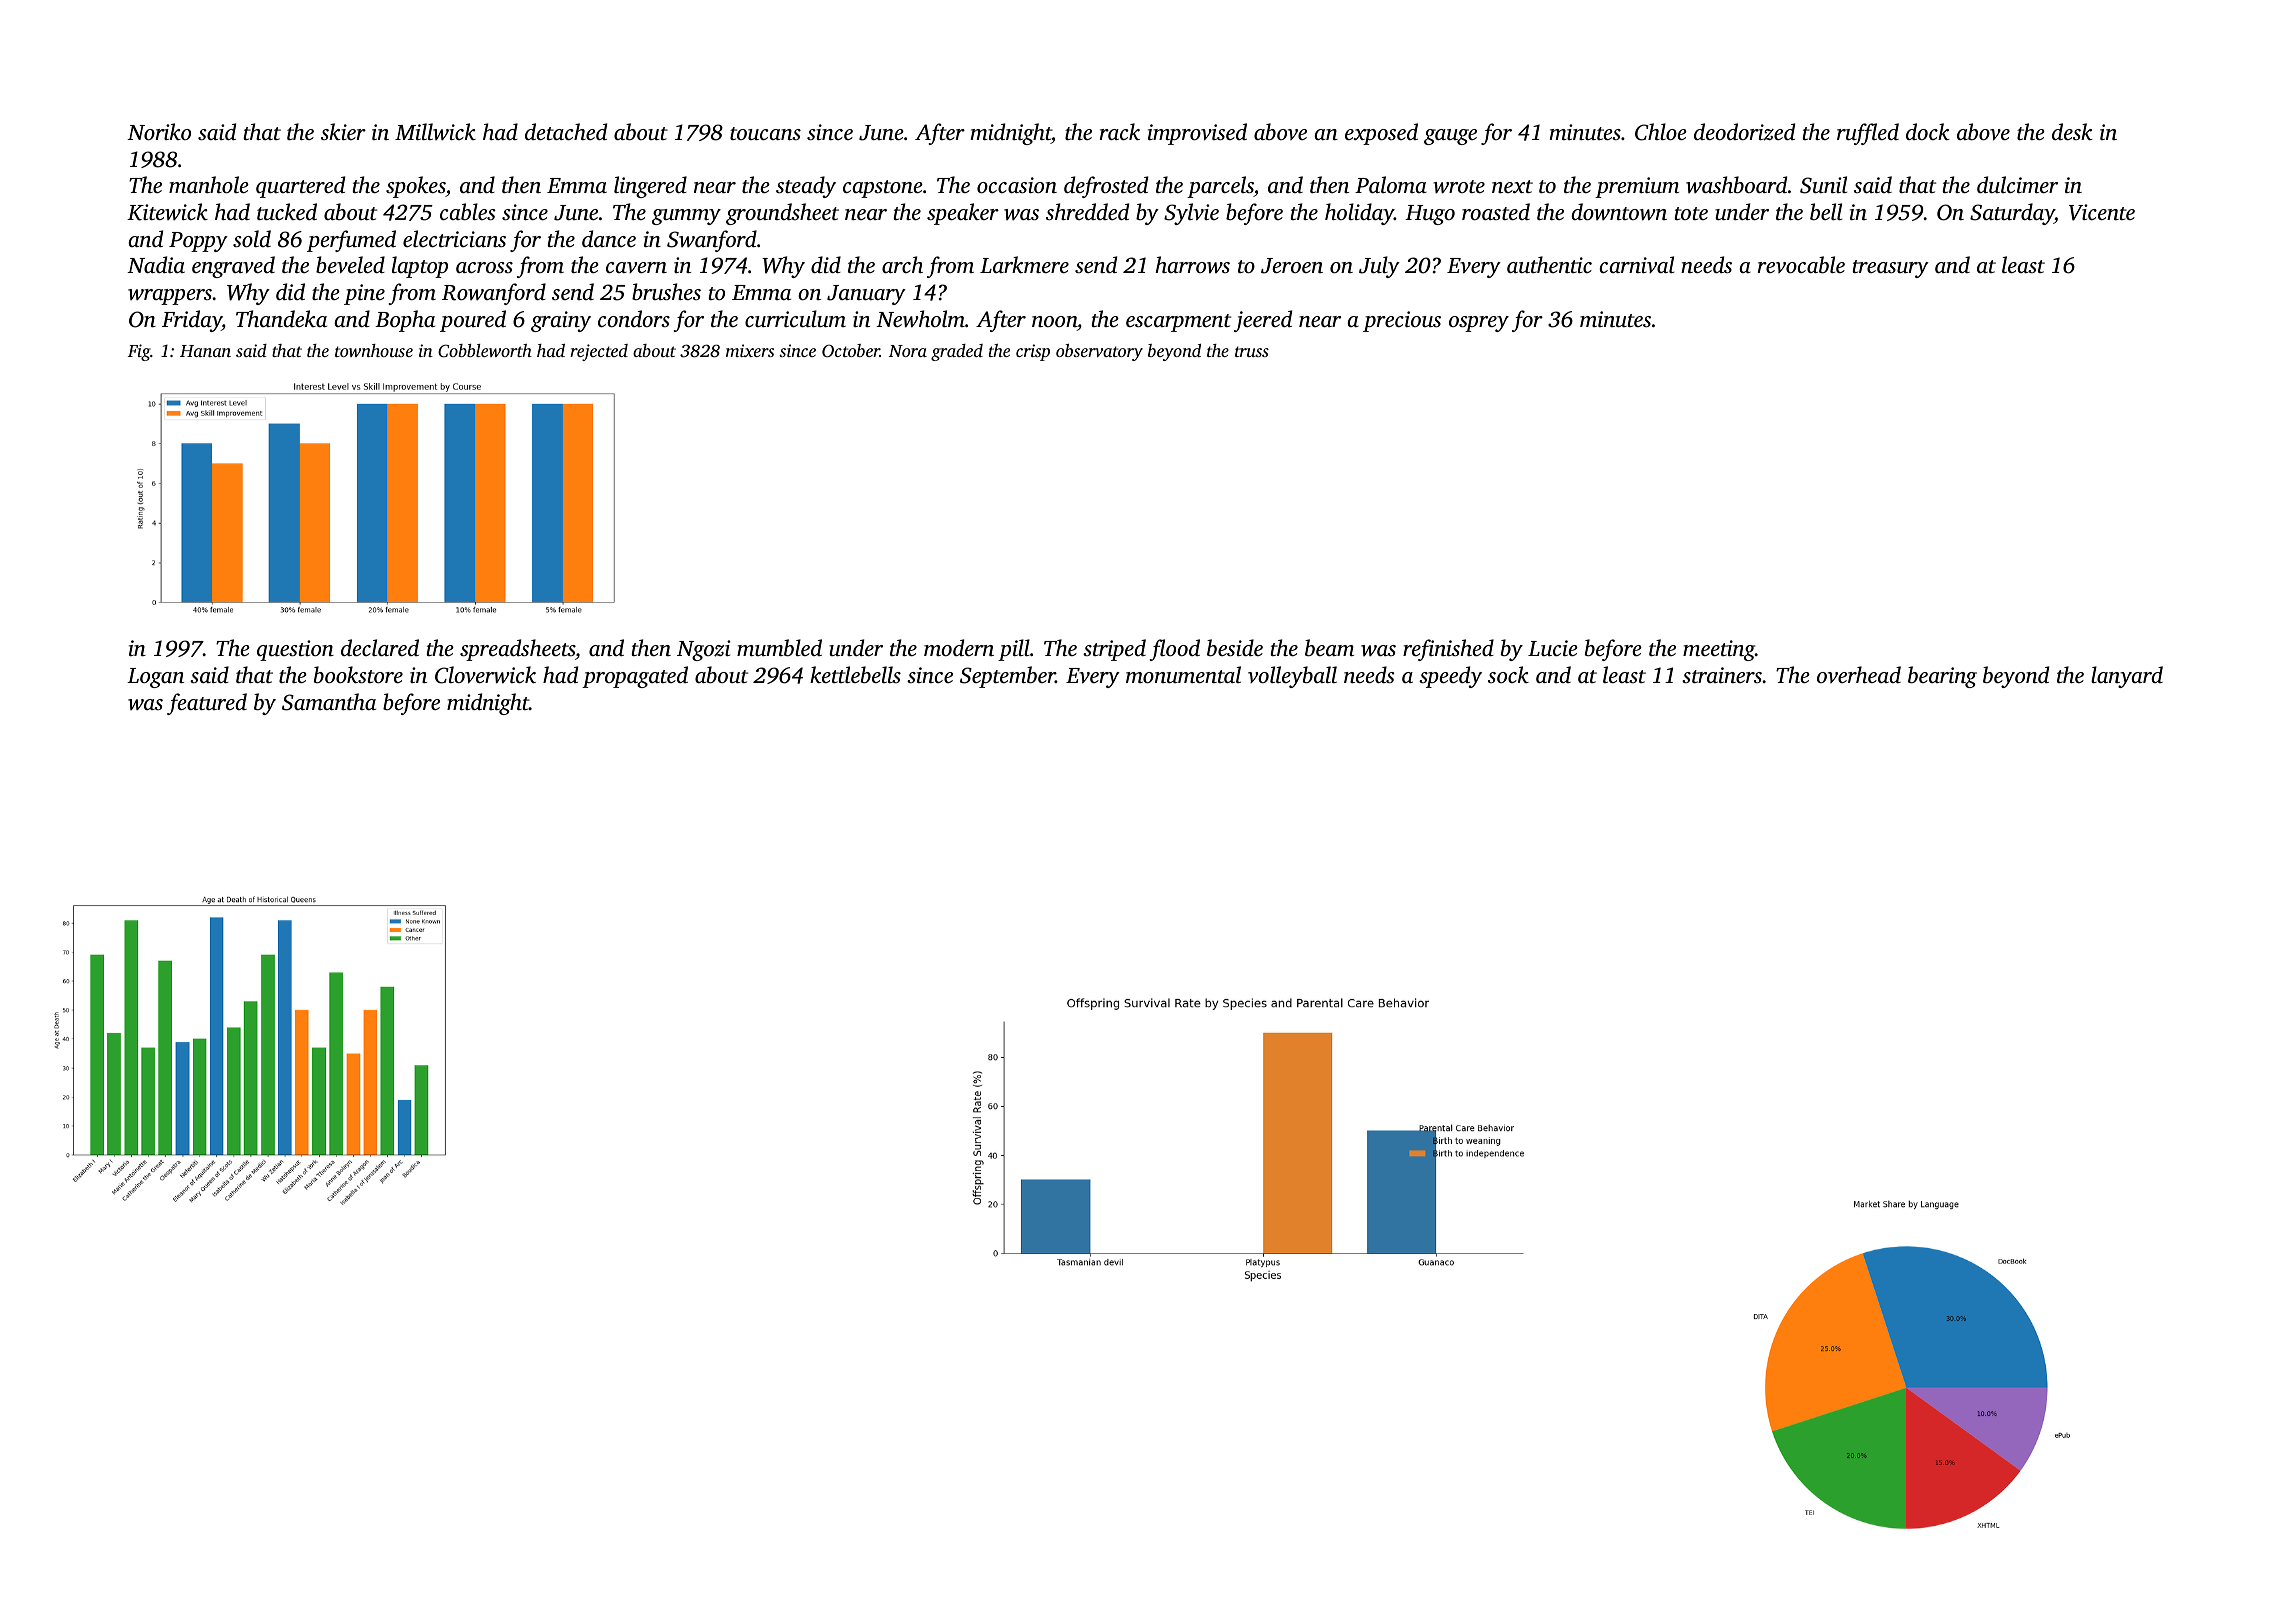  Describe the element at coordinates (1942, 677) in the screenshot. I see `bearing` at that location.
